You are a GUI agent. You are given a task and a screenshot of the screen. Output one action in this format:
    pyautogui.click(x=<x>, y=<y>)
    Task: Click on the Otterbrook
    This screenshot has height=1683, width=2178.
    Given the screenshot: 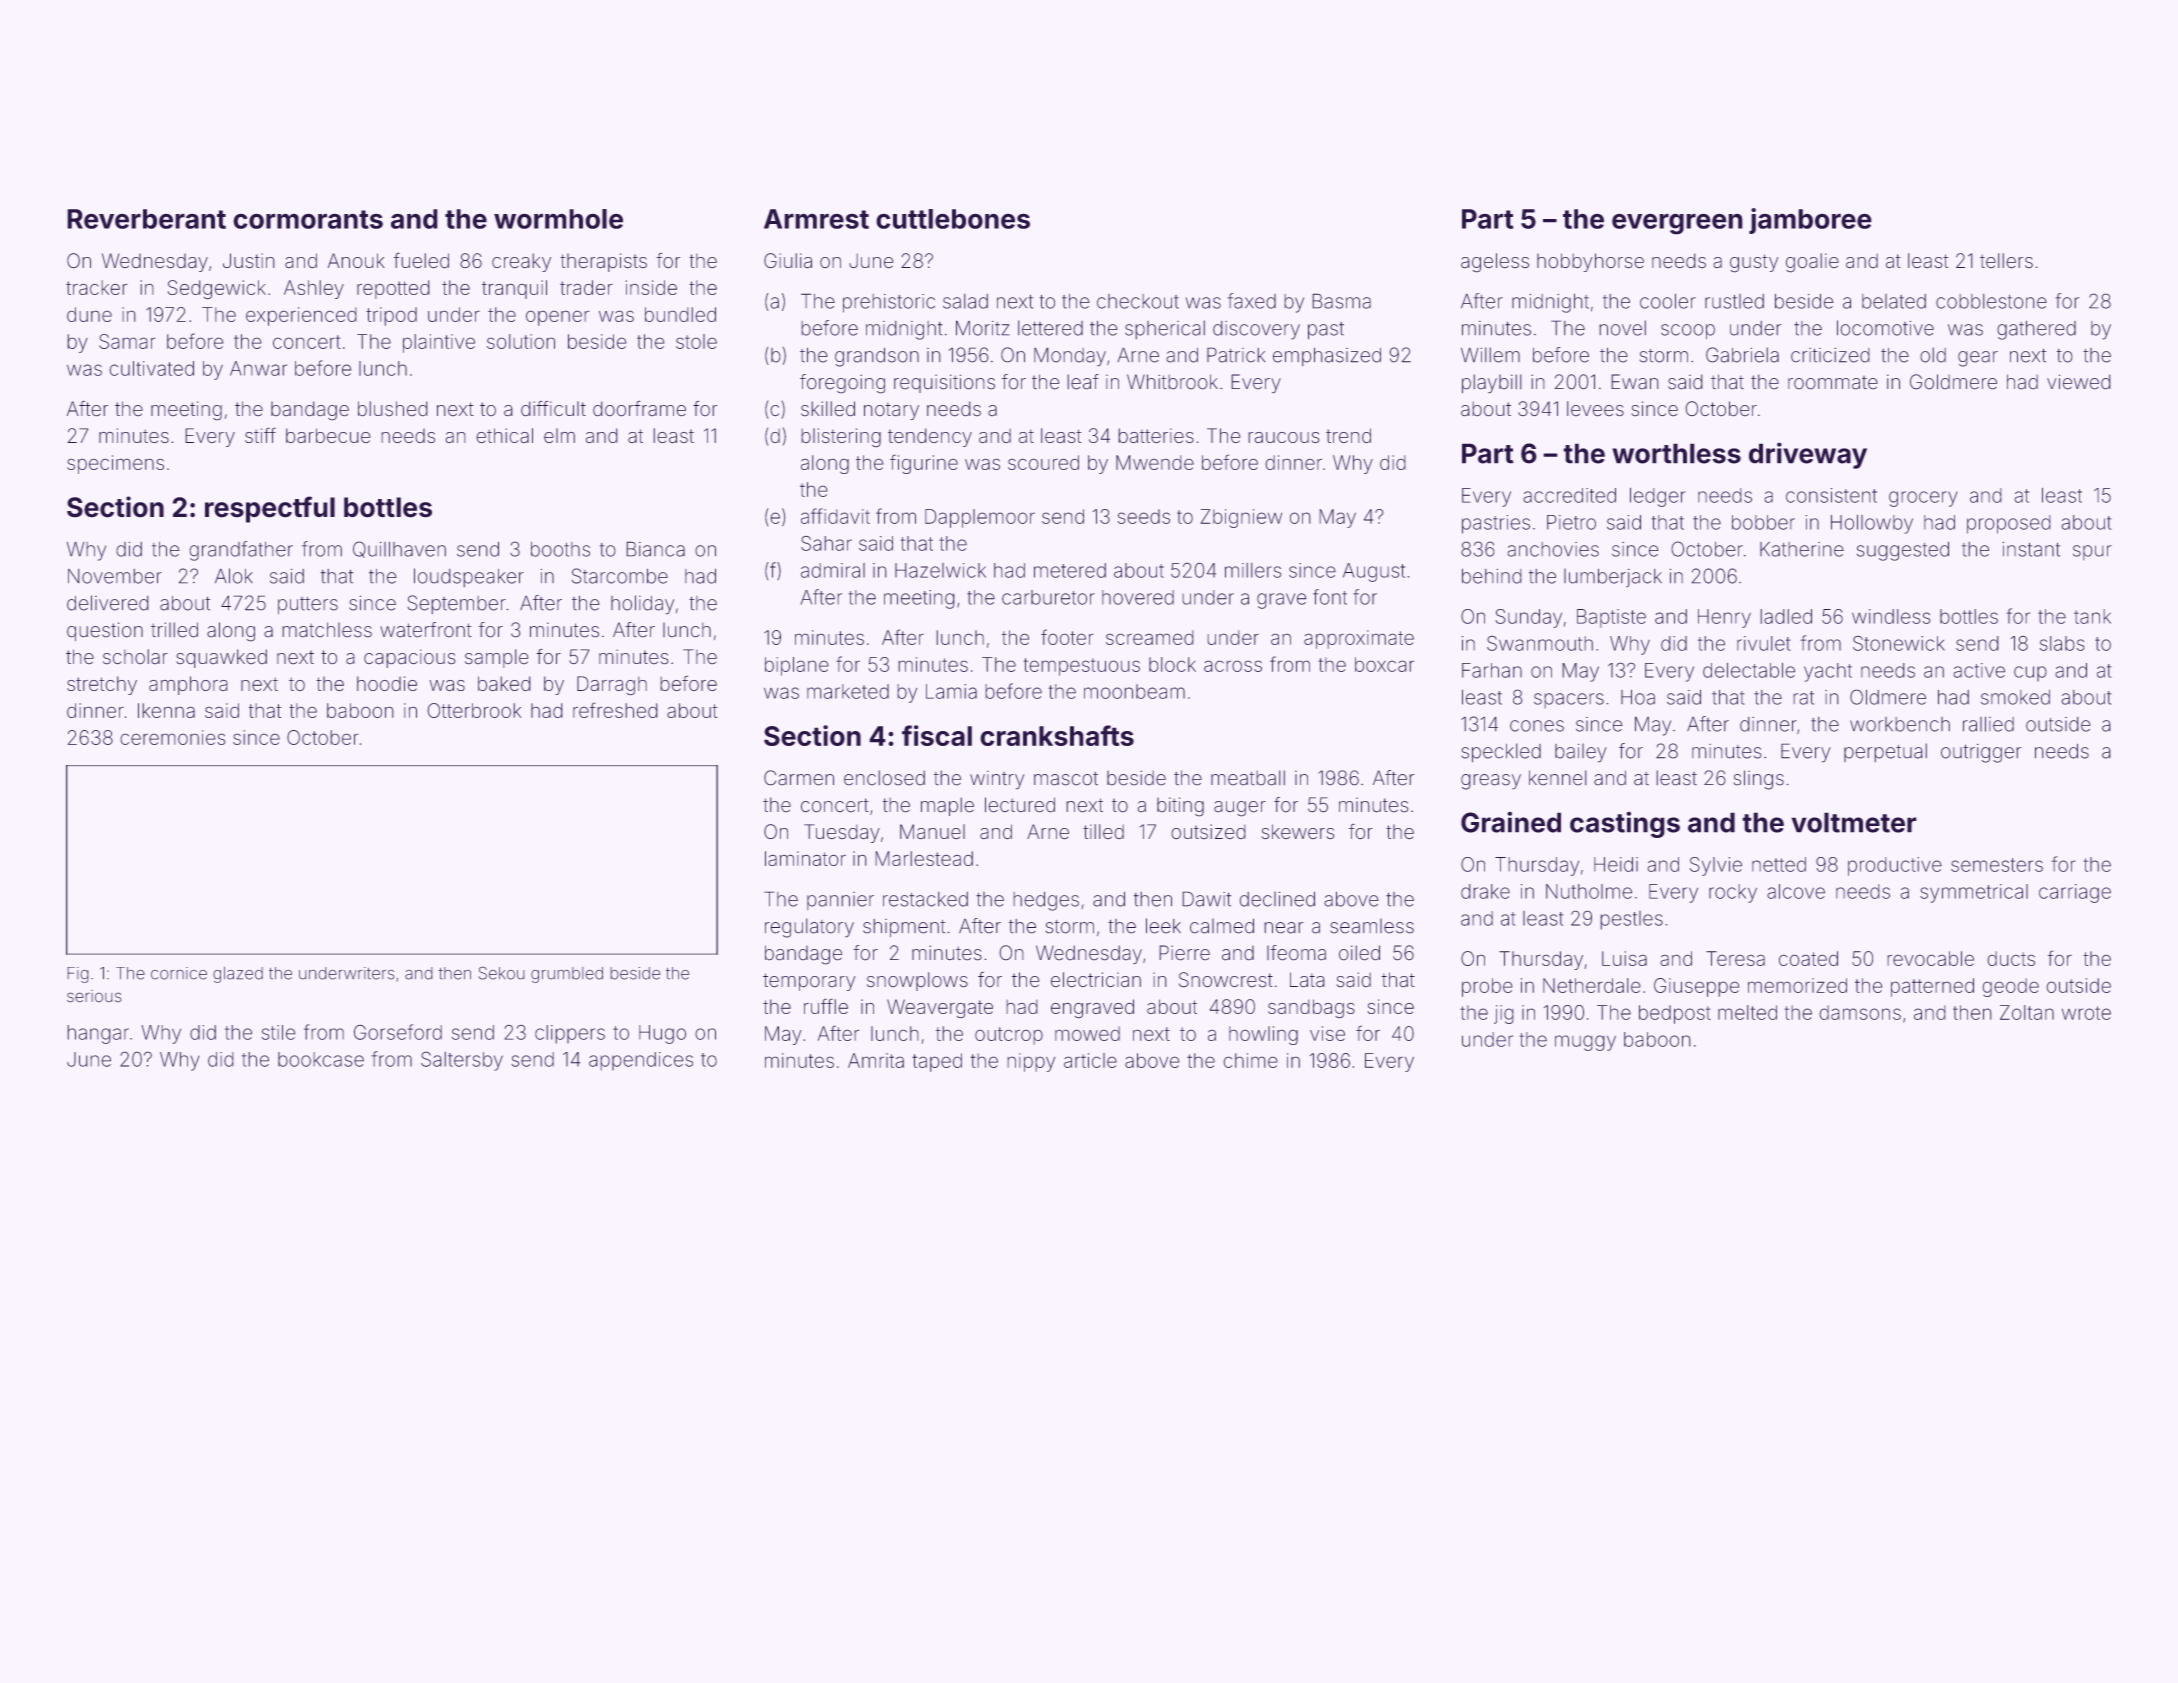 What is the action you would take?
    pyautogui.click(x=474, y=710)
